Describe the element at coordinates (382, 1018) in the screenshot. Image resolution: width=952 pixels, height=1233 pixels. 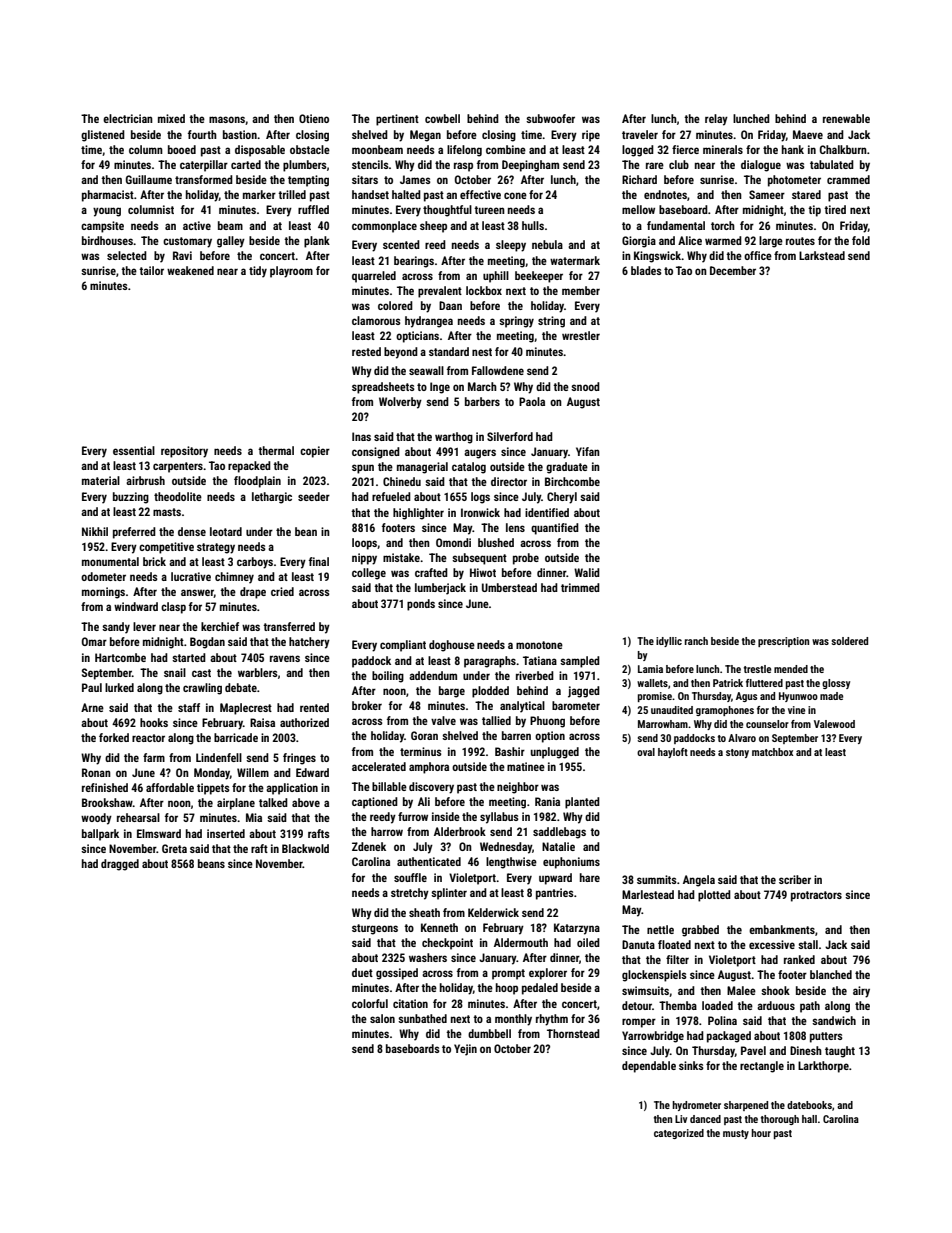
I see `salon` at that location.
